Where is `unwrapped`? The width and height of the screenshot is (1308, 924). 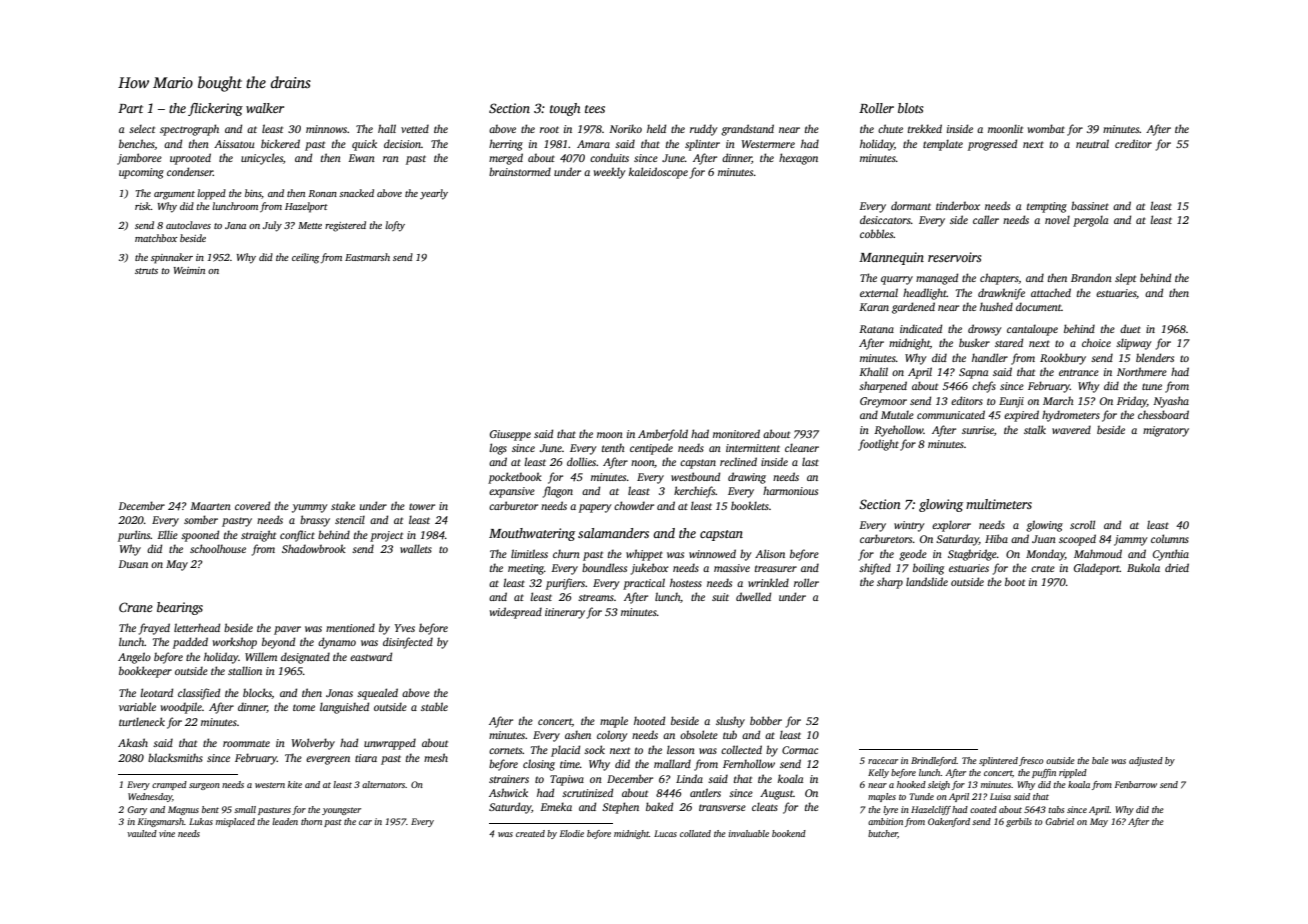
unwrapped is located at coordinates (390, 744).
